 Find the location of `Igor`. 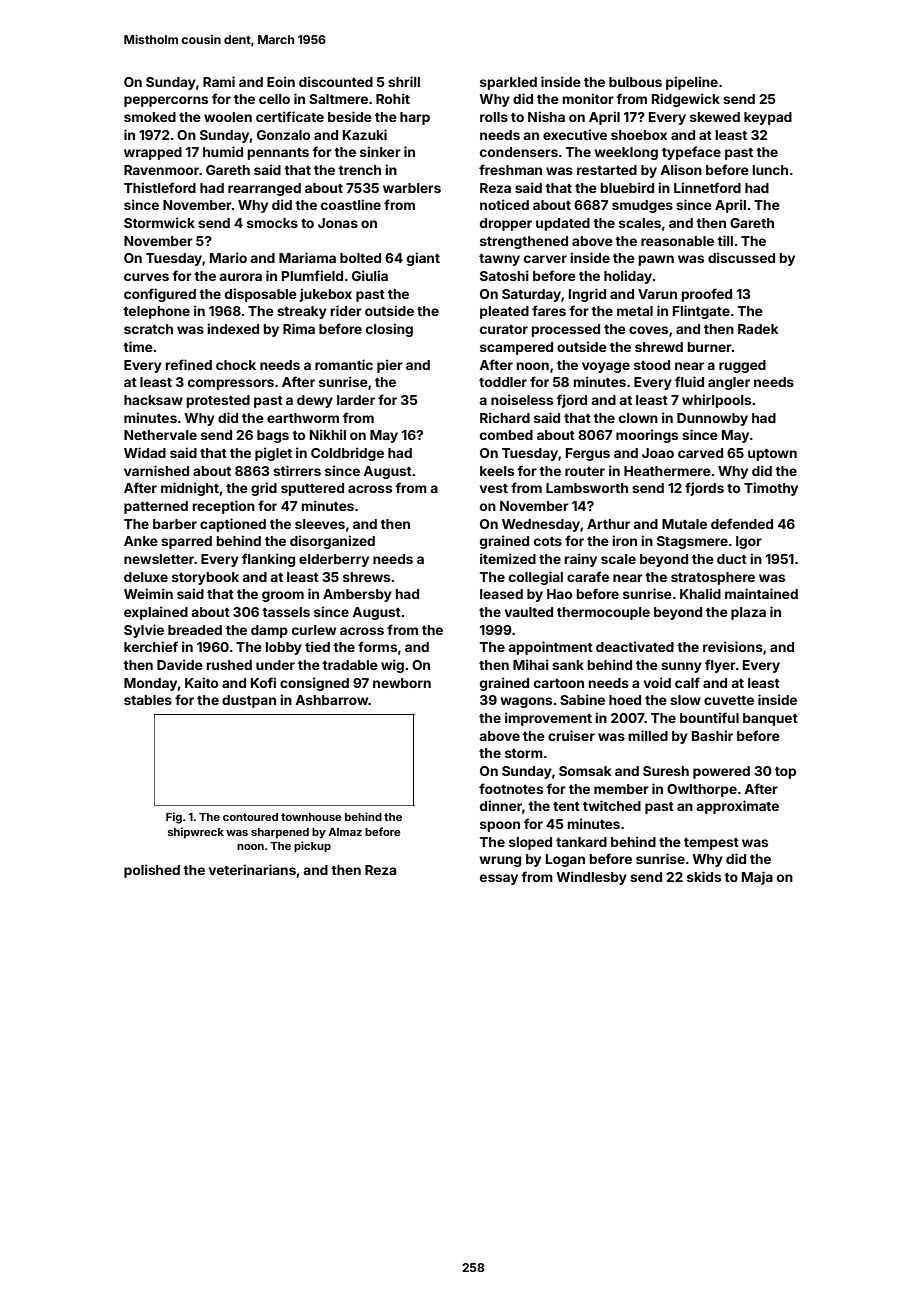

Igor is located at coordinates (749, 542).
